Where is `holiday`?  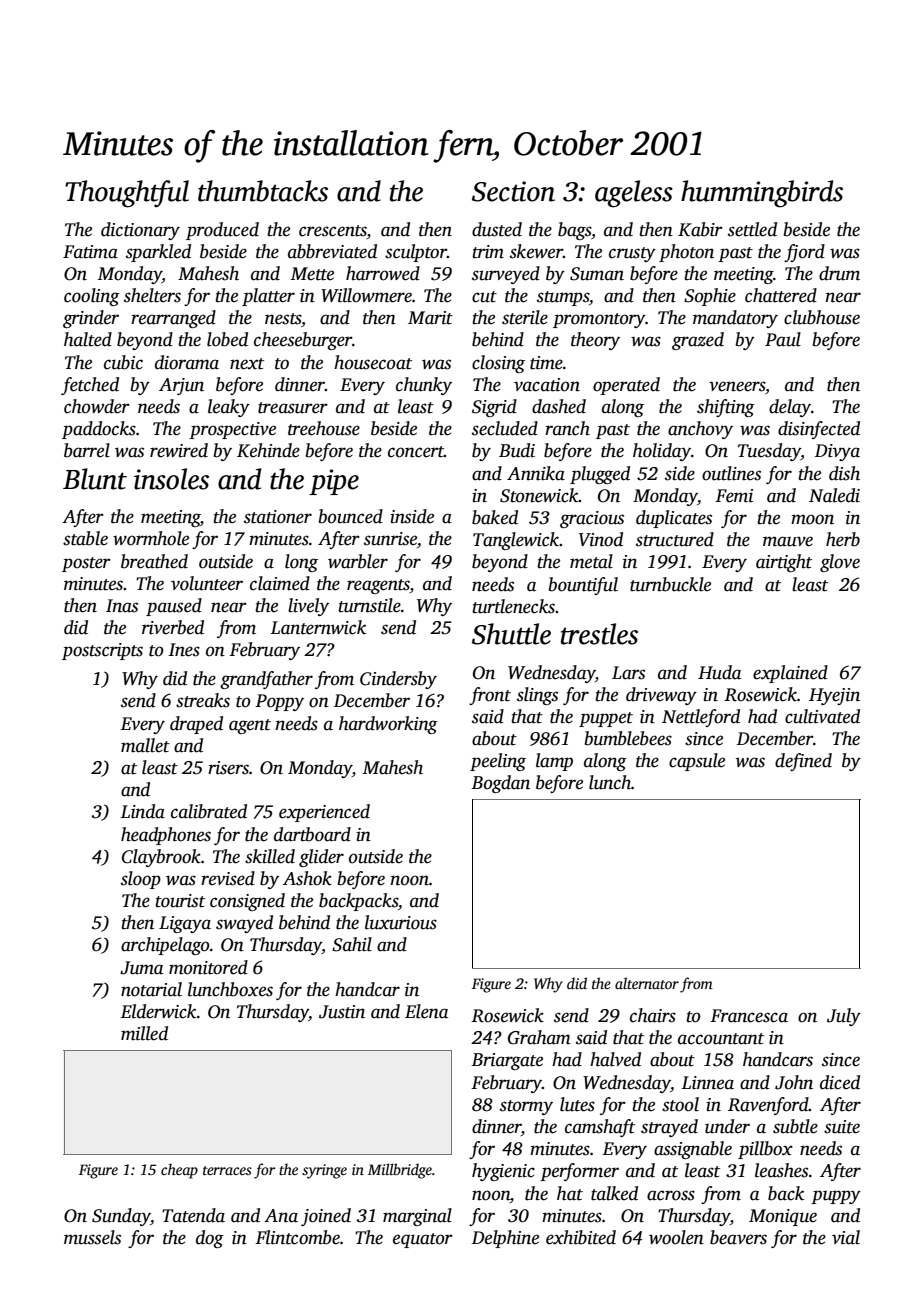 holiday is located at coordinates (662, 452).
